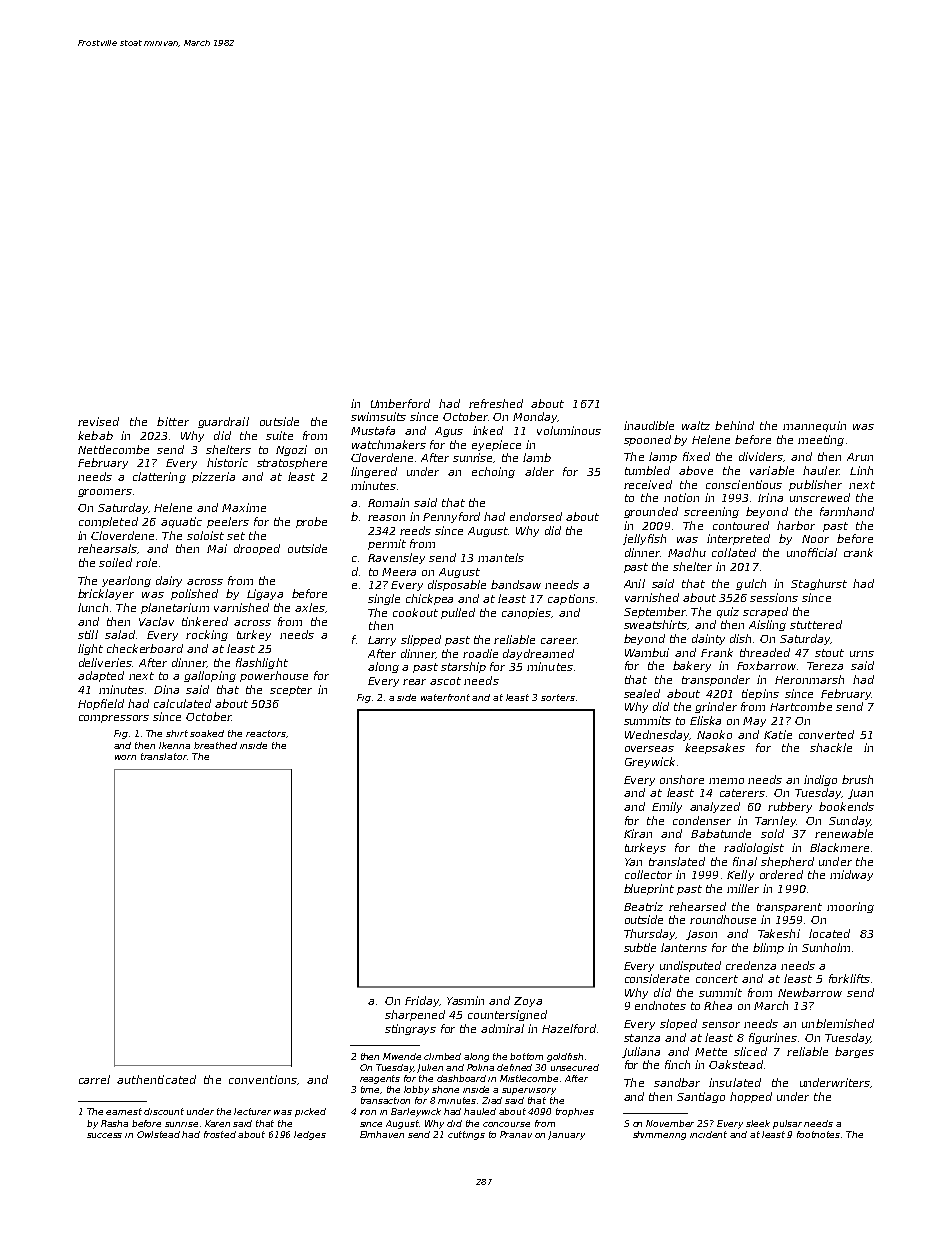 The height and width of the screenshot is (1233, 952). Describe the element at coordinates (310, 1135) in the screenshot. I see `ledges` at that location.
